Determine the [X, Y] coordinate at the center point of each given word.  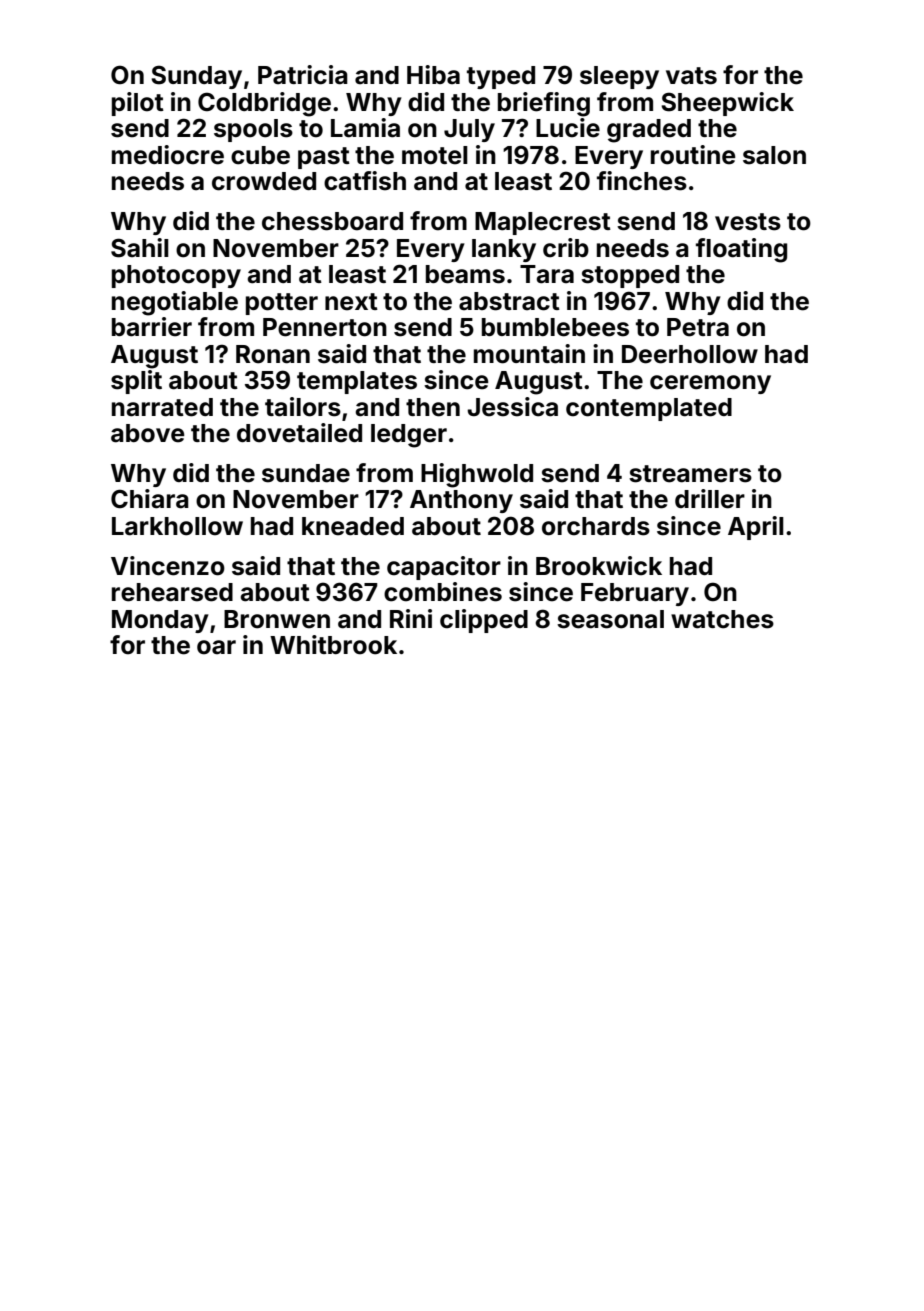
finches [642, 181]
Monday [160, 621]
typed [501, 77]
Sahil [140, 248]
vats [691, 76]
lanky [504, 250]
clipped [484, 621]
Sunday [196, 77]
